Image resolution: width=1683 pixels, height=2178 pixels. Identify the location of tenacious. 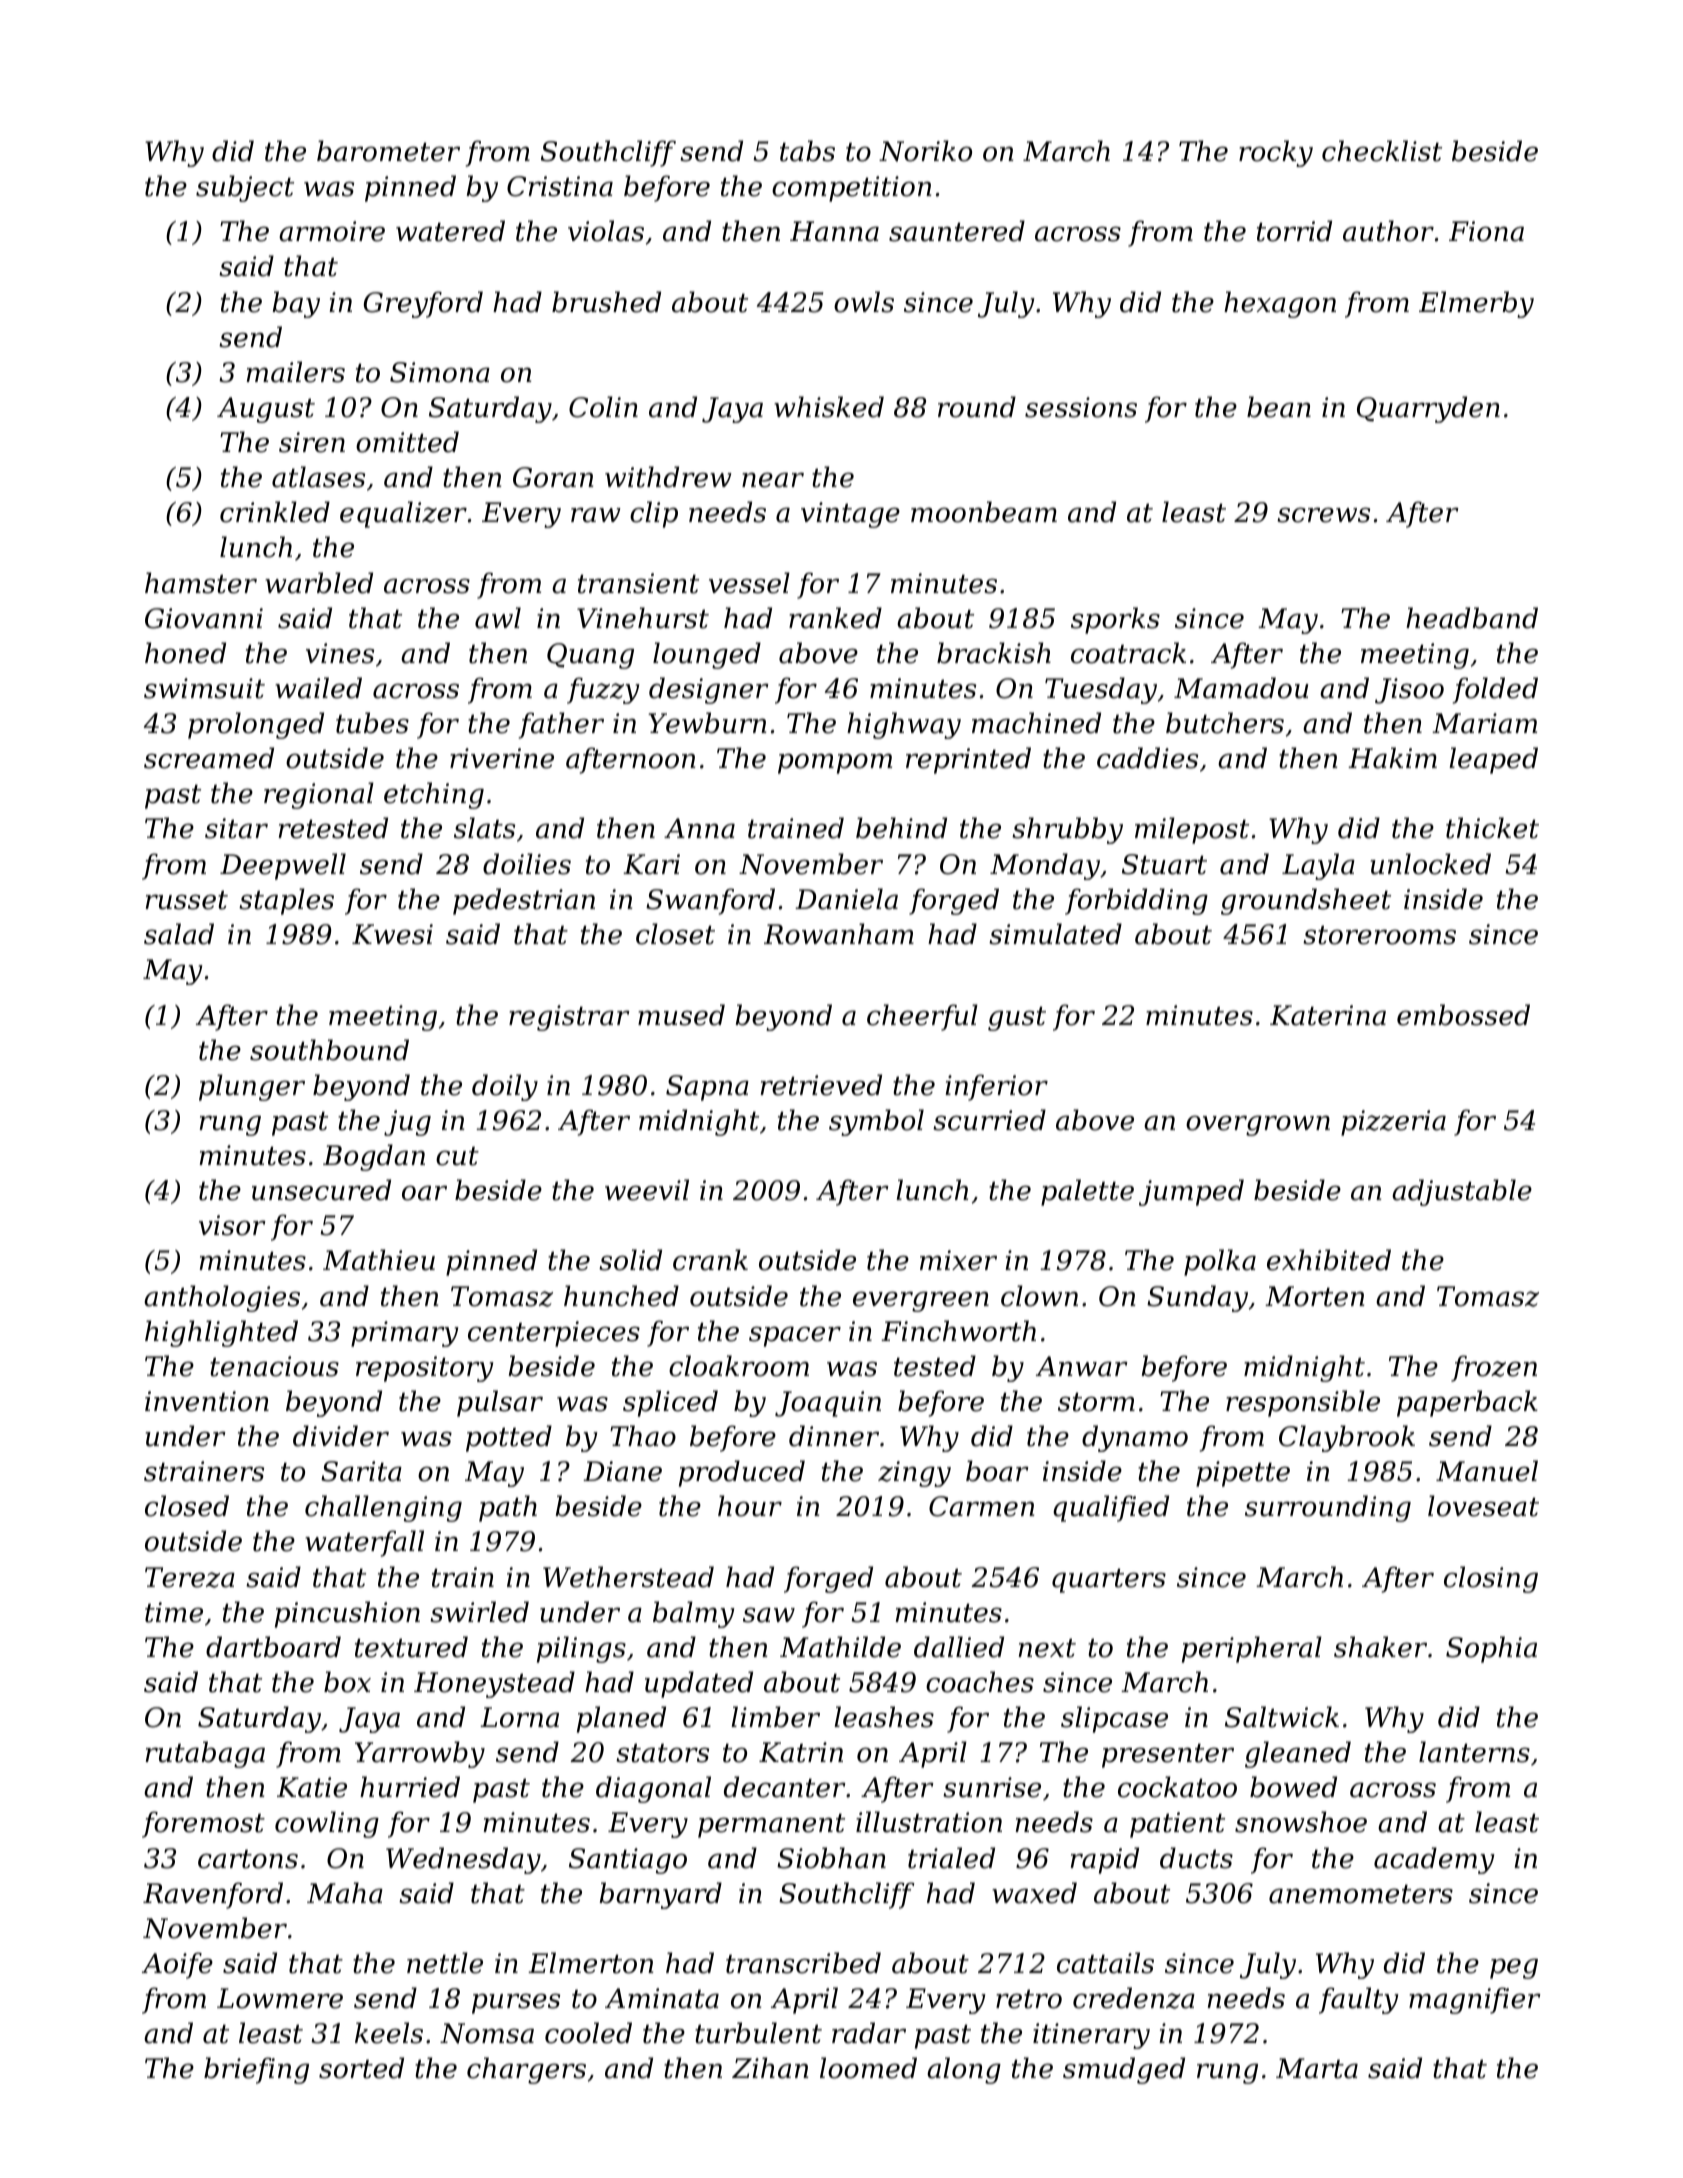
(274, 1366).
